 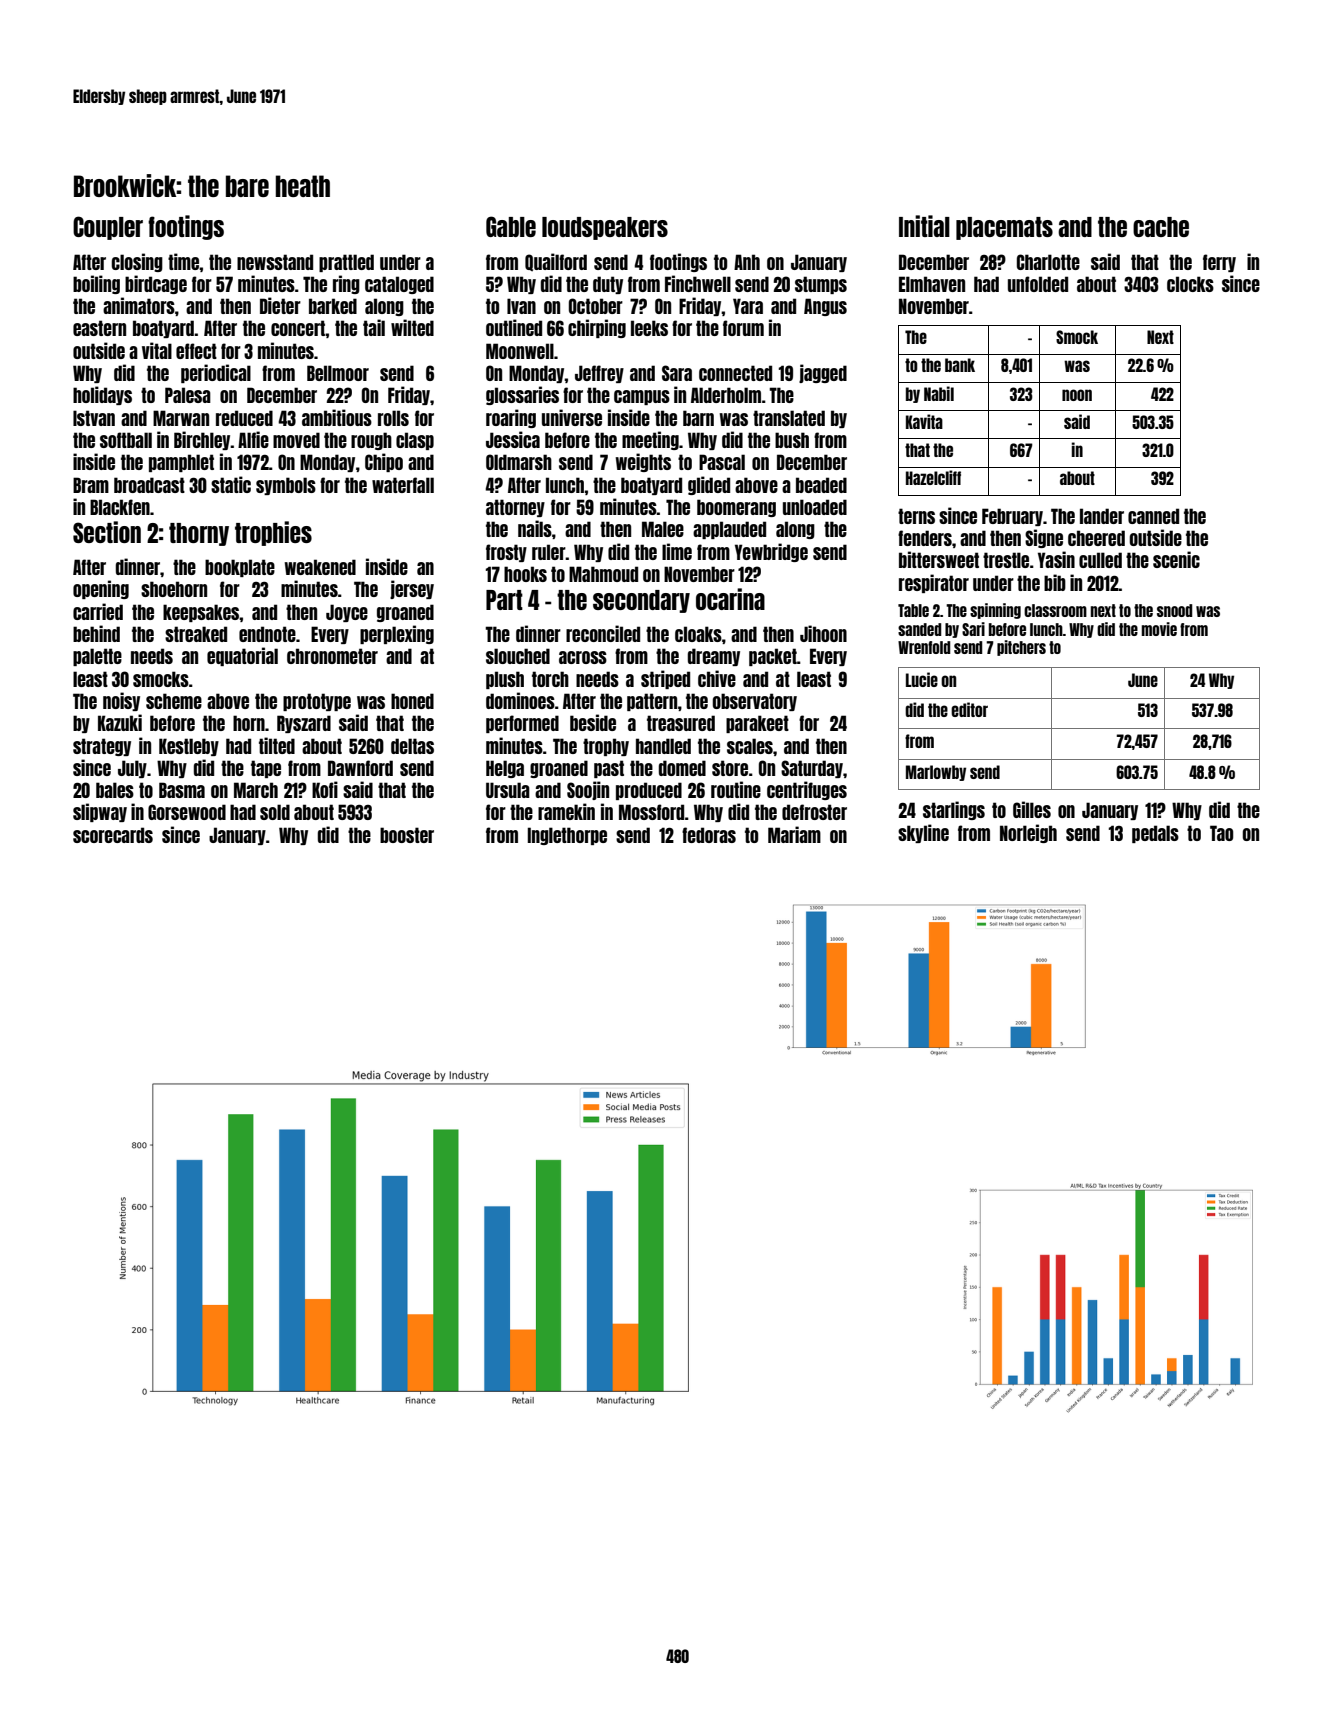 I want to click on stumps, so click(x=821, y=285).
